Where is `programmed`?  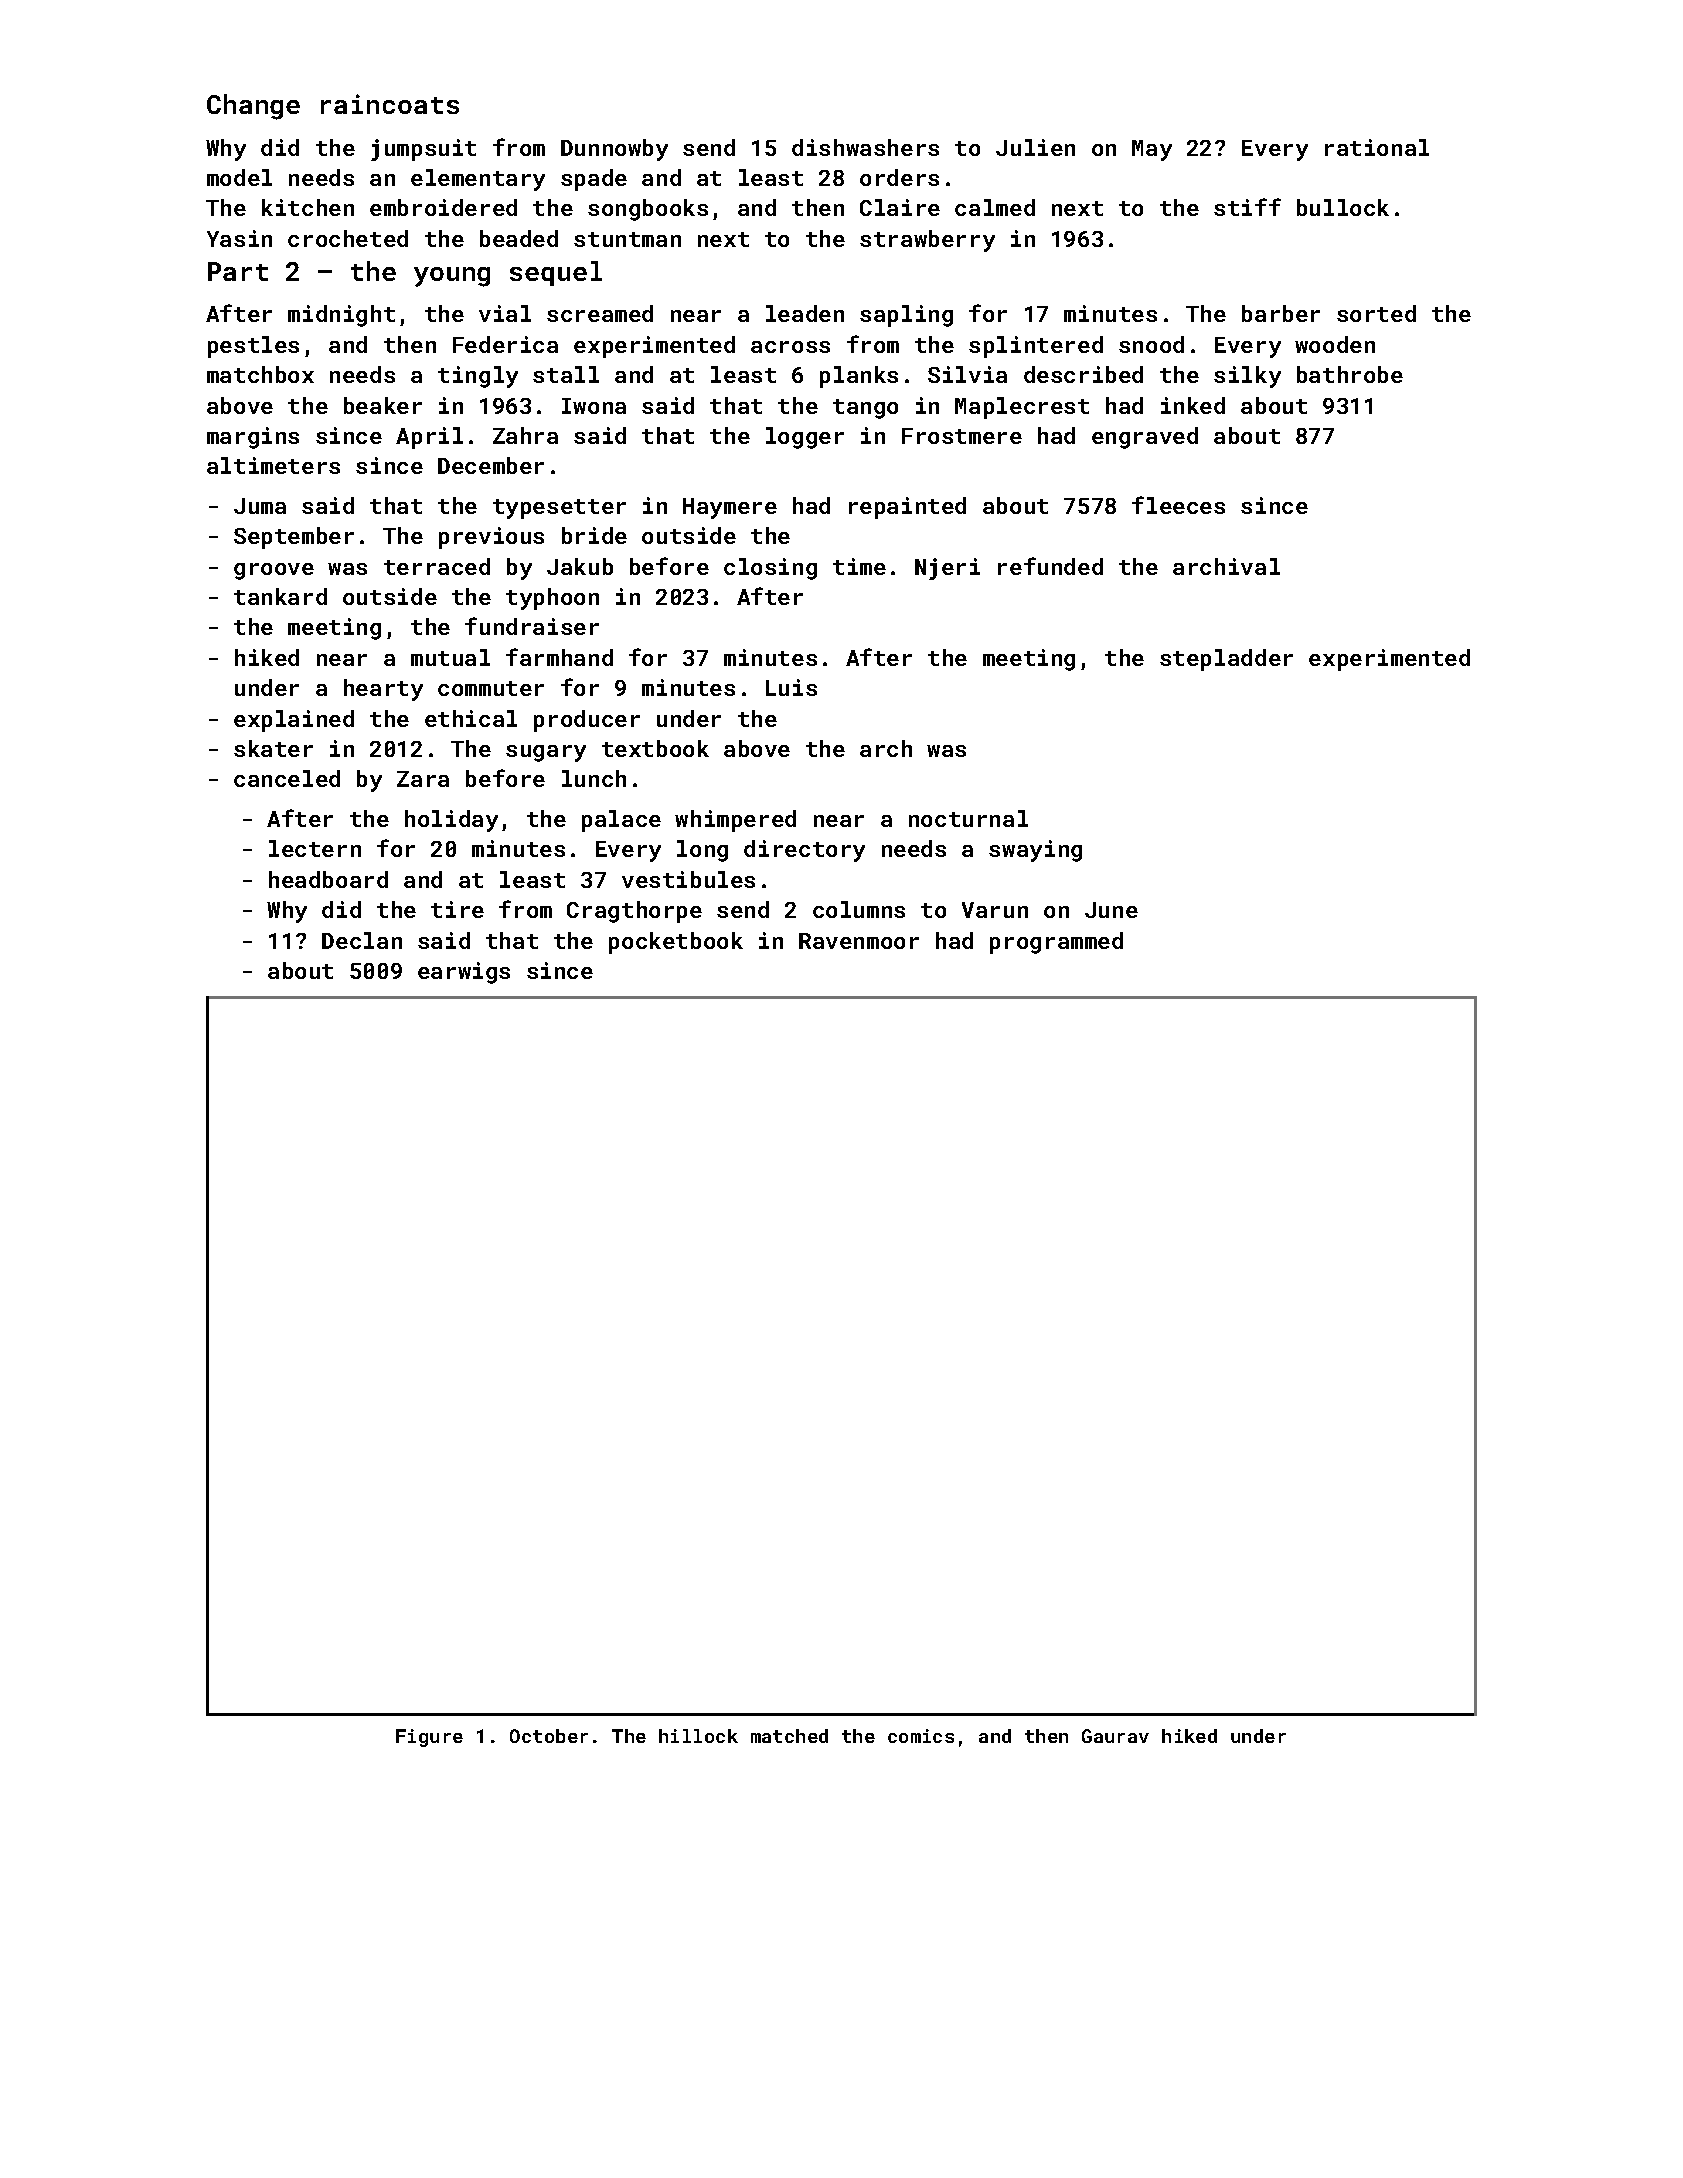
programmed is located at coordinates (1056, 943).
